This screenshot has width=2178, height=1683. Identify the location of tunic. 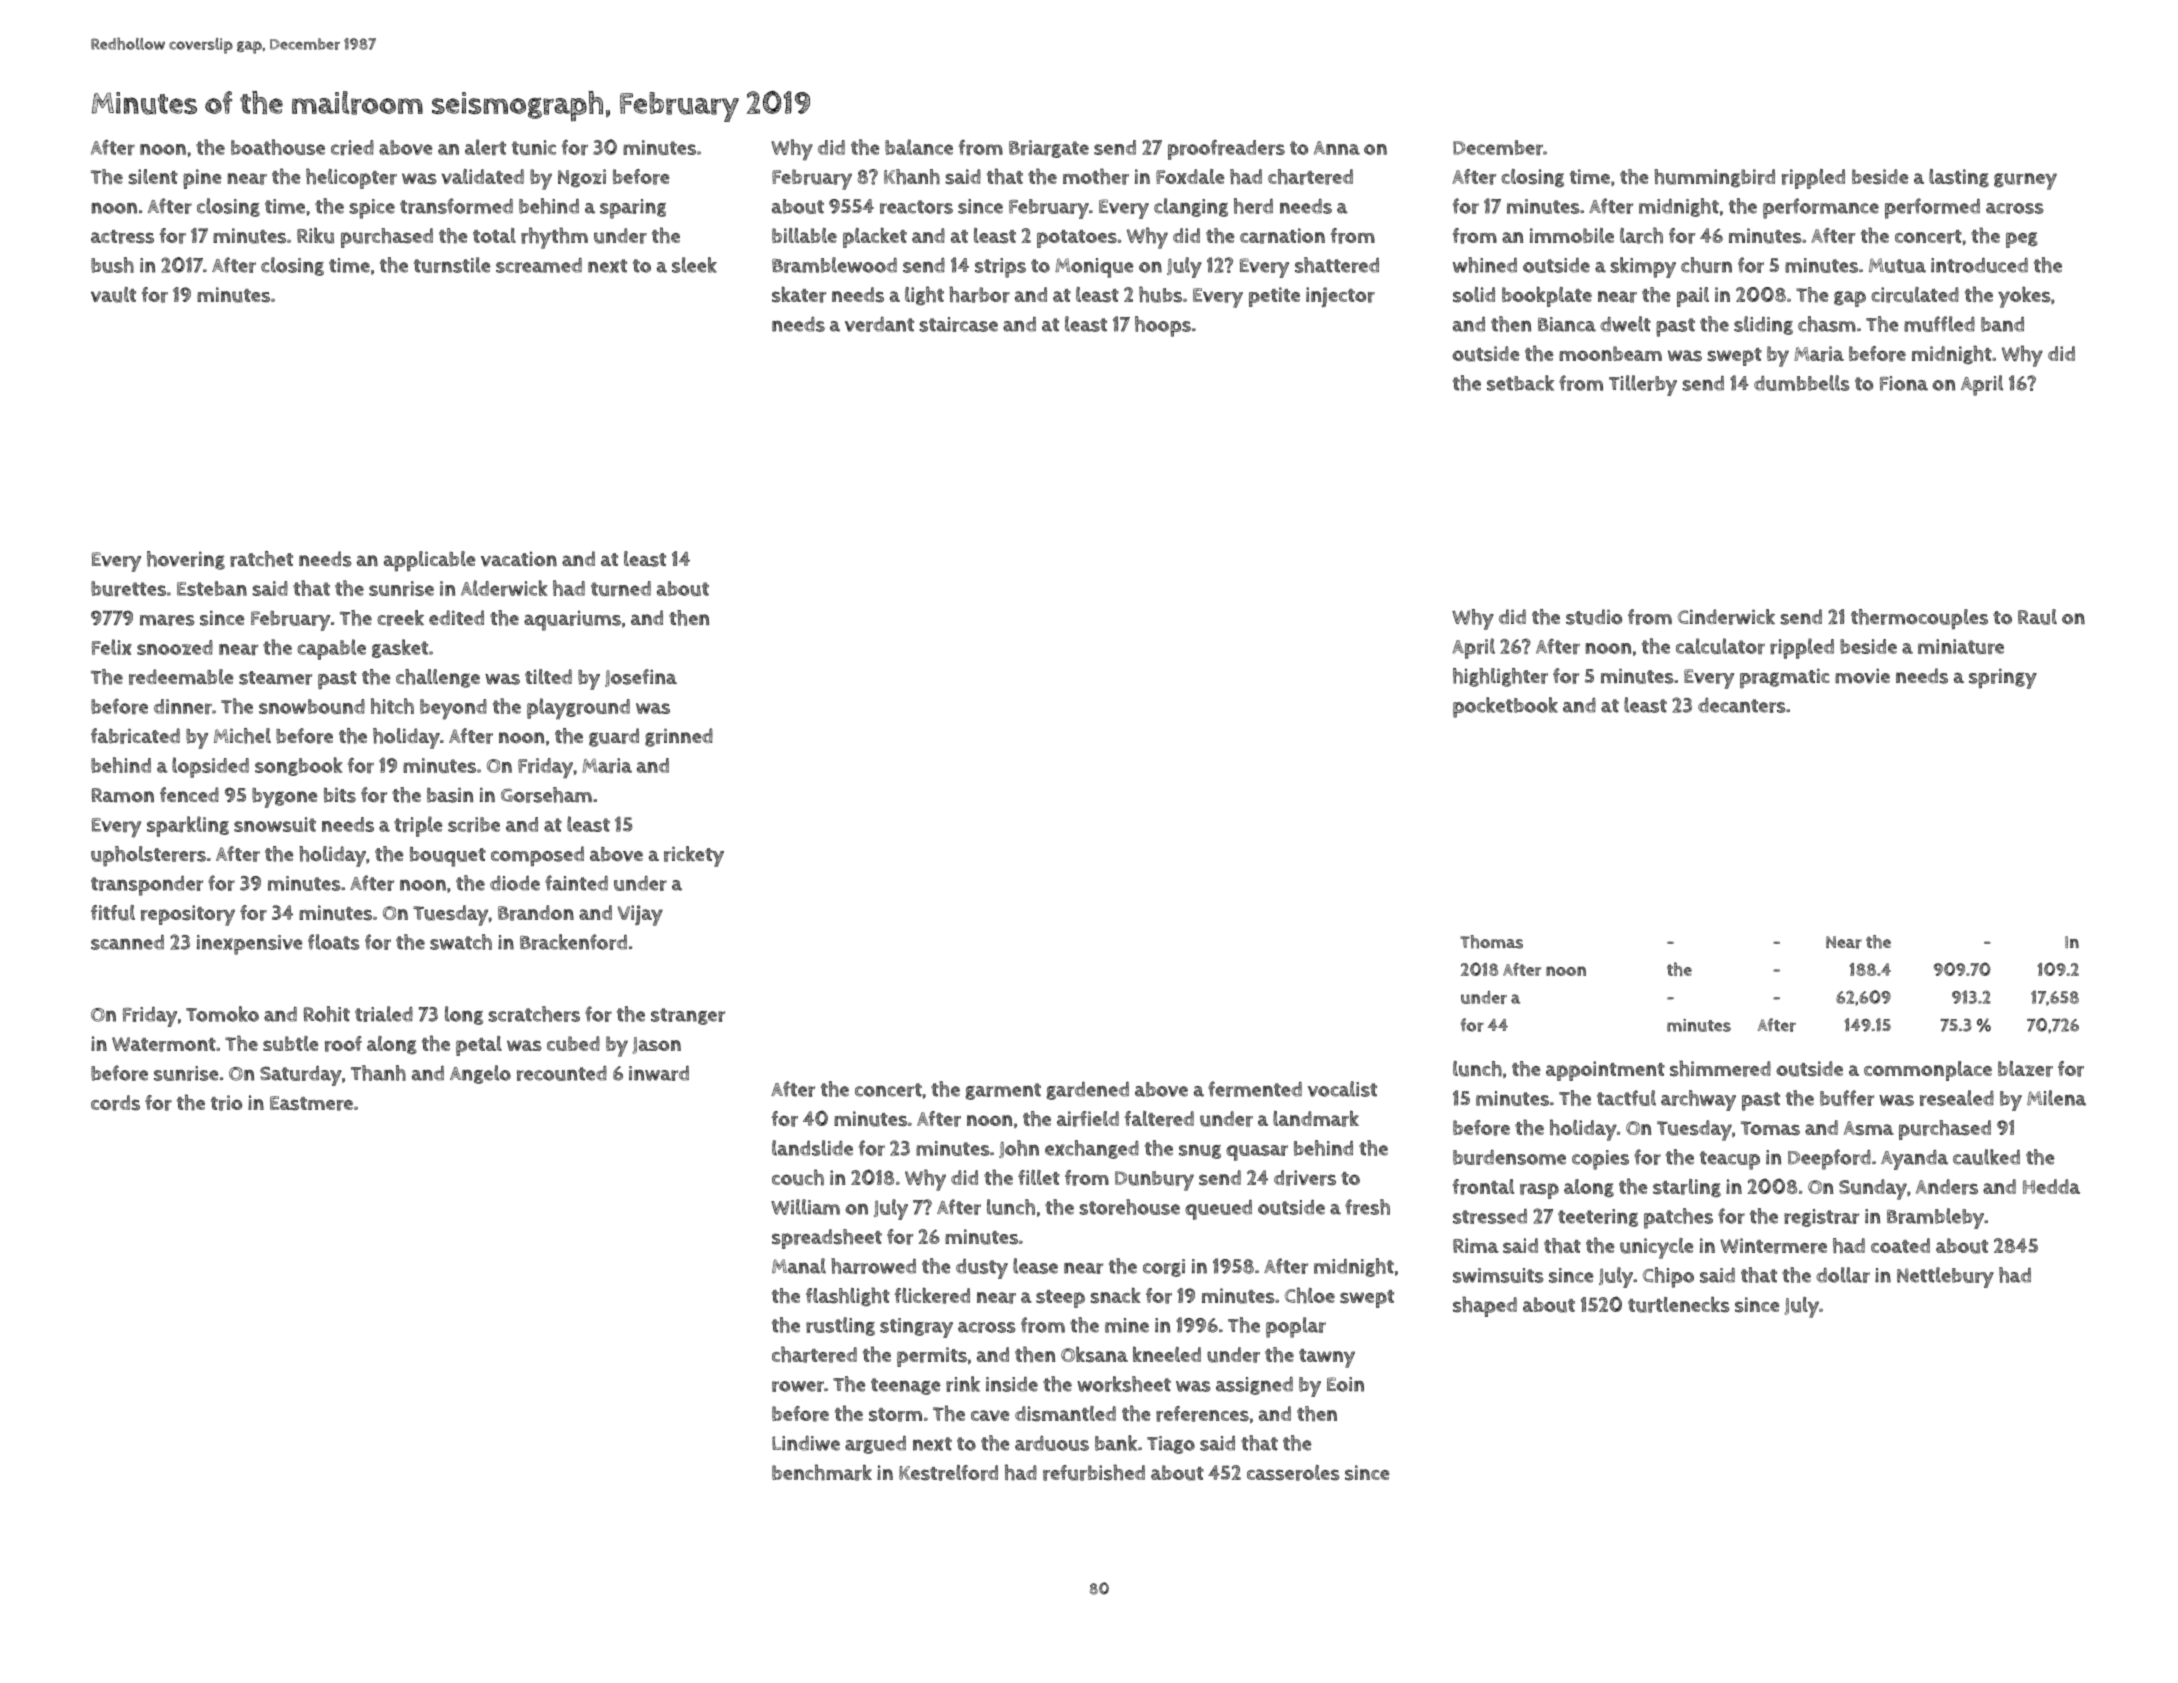
(534, 147).
